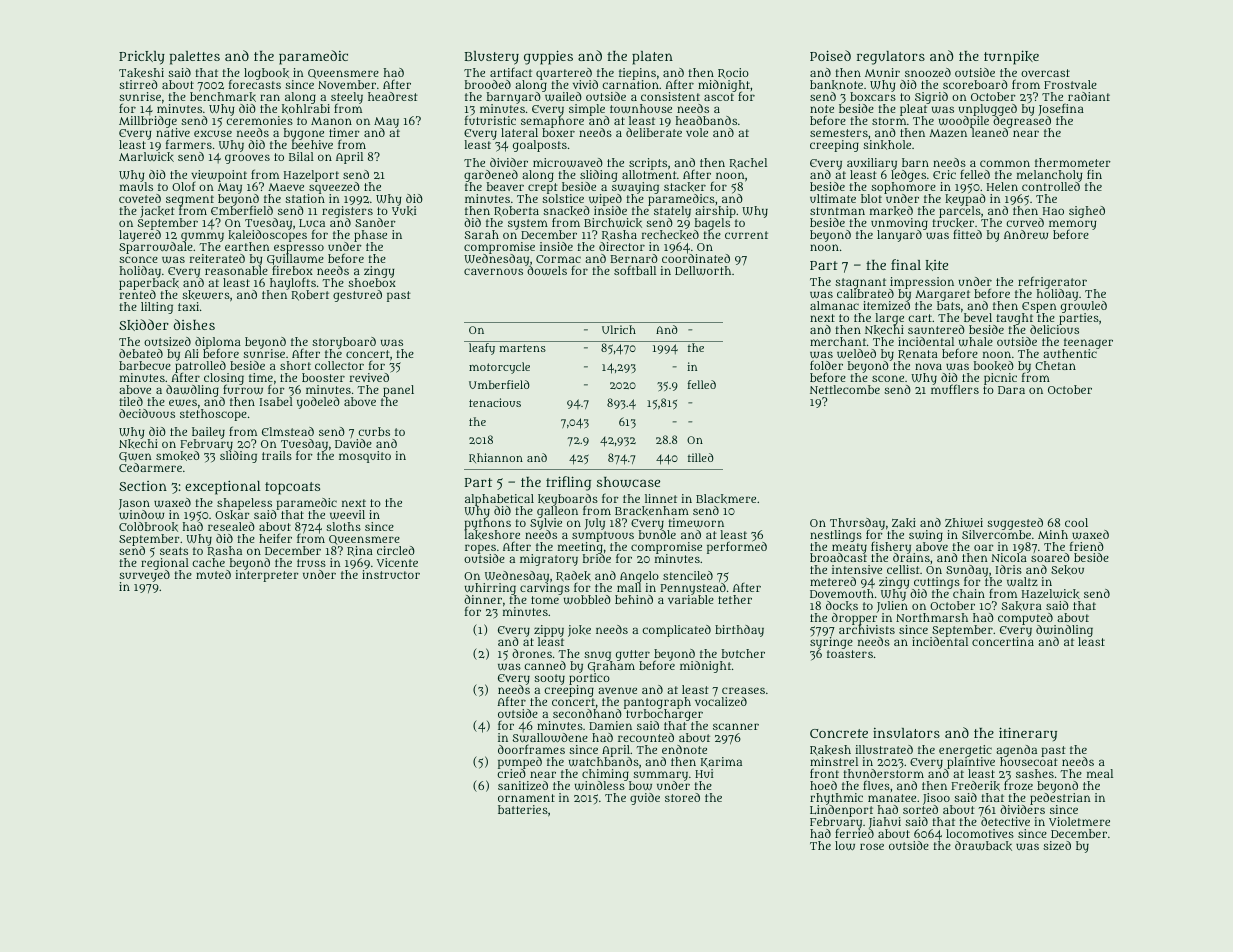 Image resolution: width=1233 pixels, height=952 pixels. Describe the element at coordinates (645, 799) in the screenshot. I see `guide` at that location.
